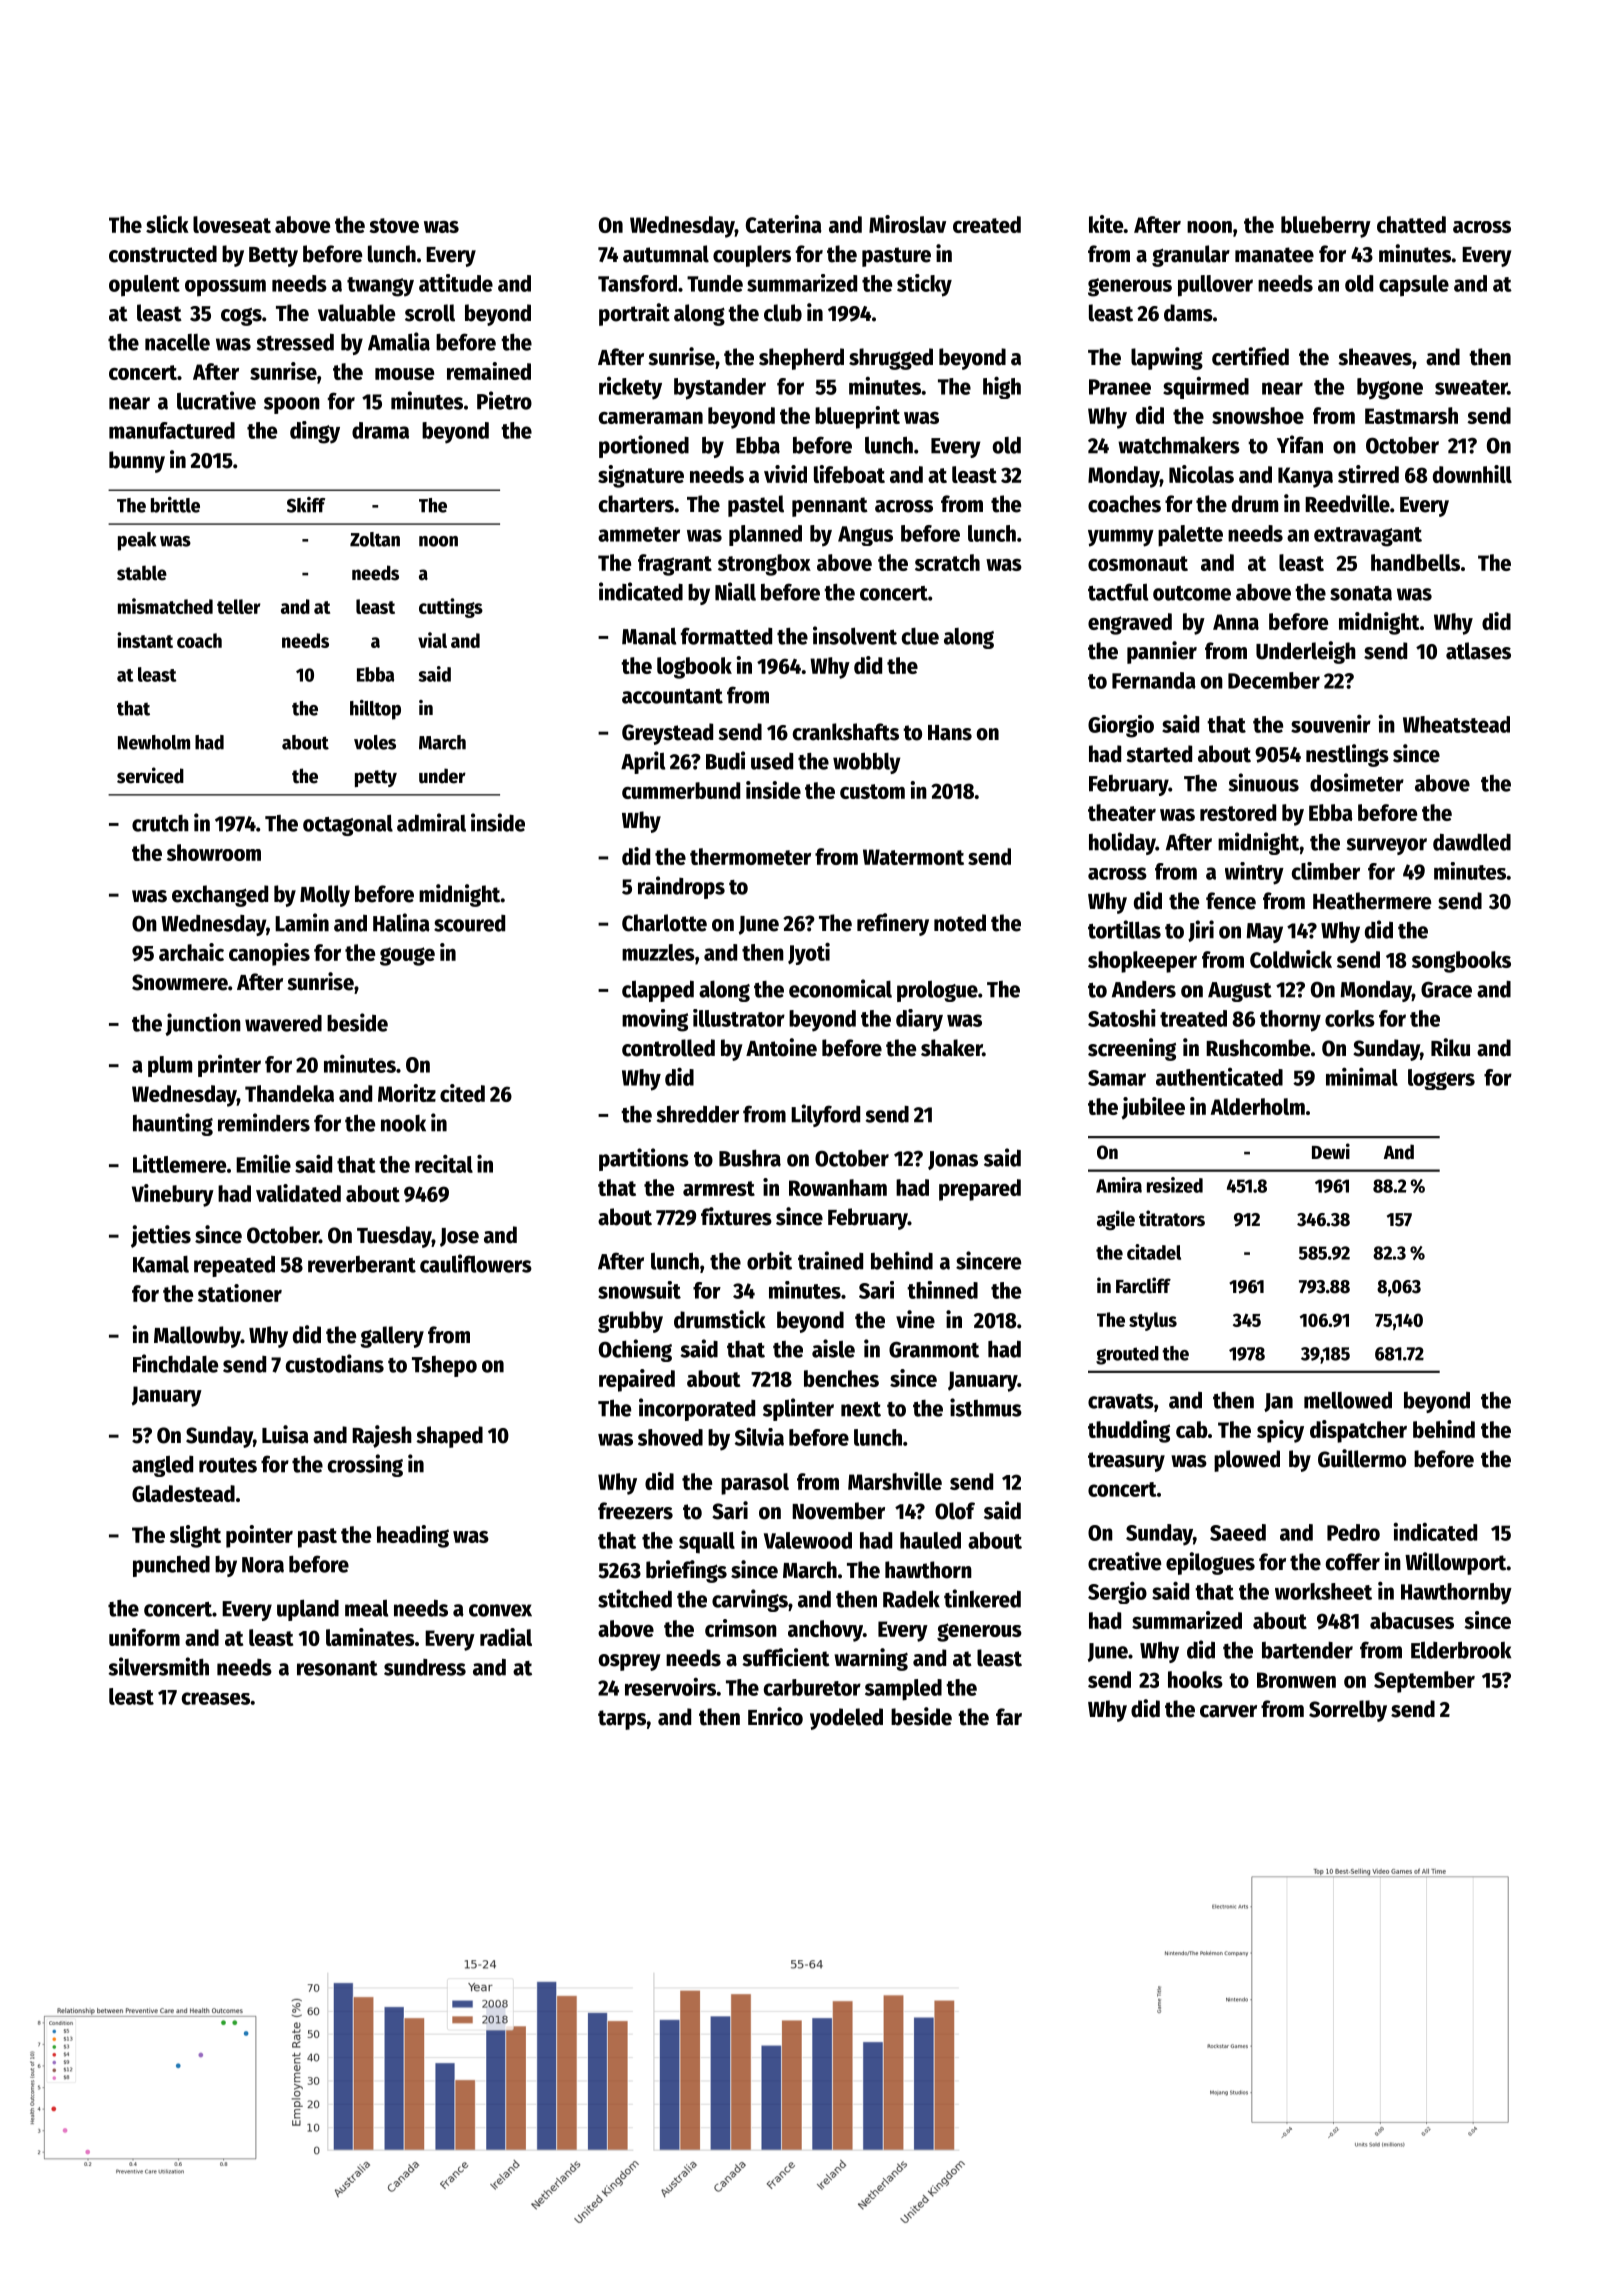 Image resolution: width=1620 pixels, height=2292 pixels. I want to click on songbooks, so click(1461, 962).
